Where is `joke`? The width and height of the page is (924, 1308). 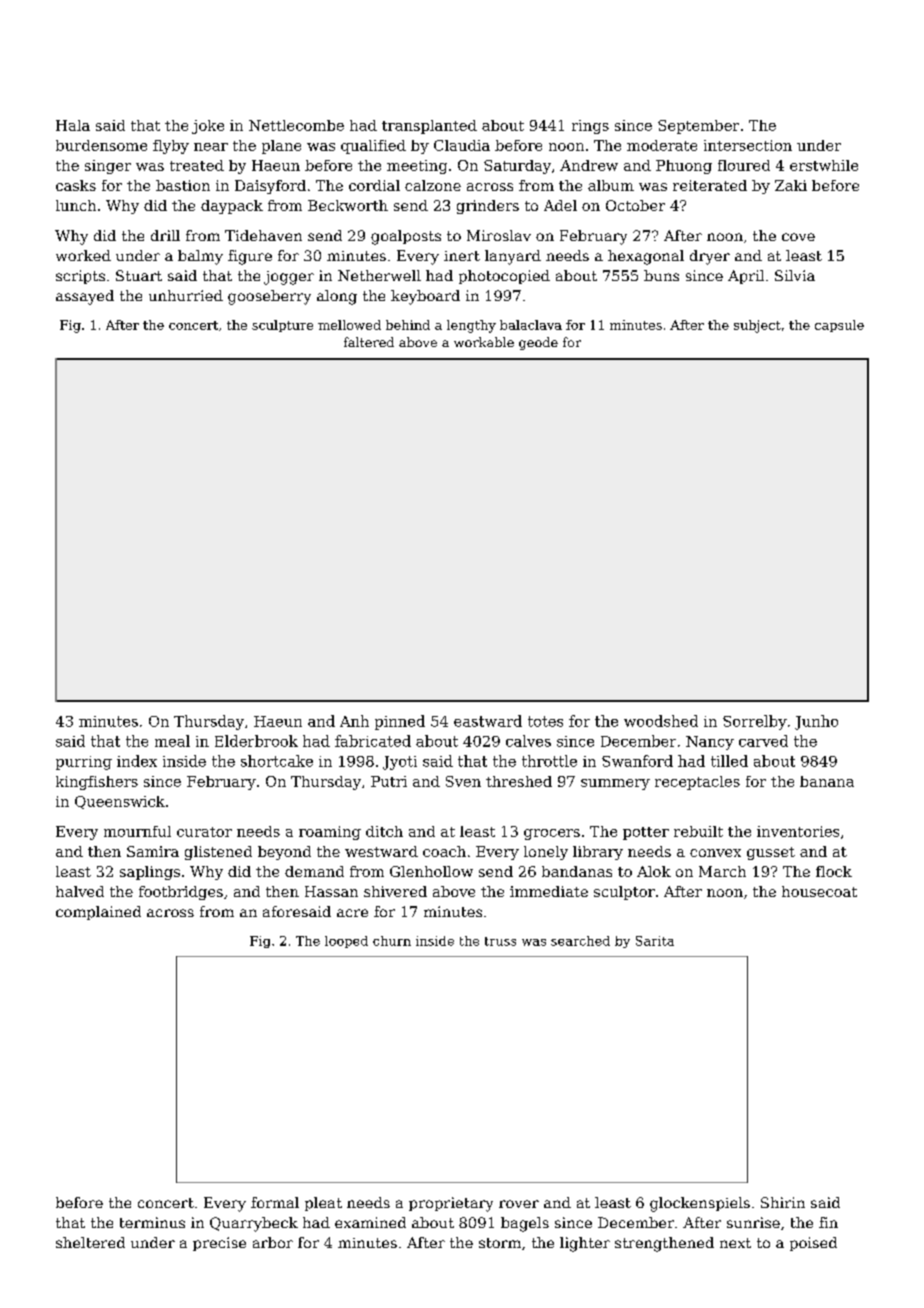 joke is located at coordinates (208, 127).
